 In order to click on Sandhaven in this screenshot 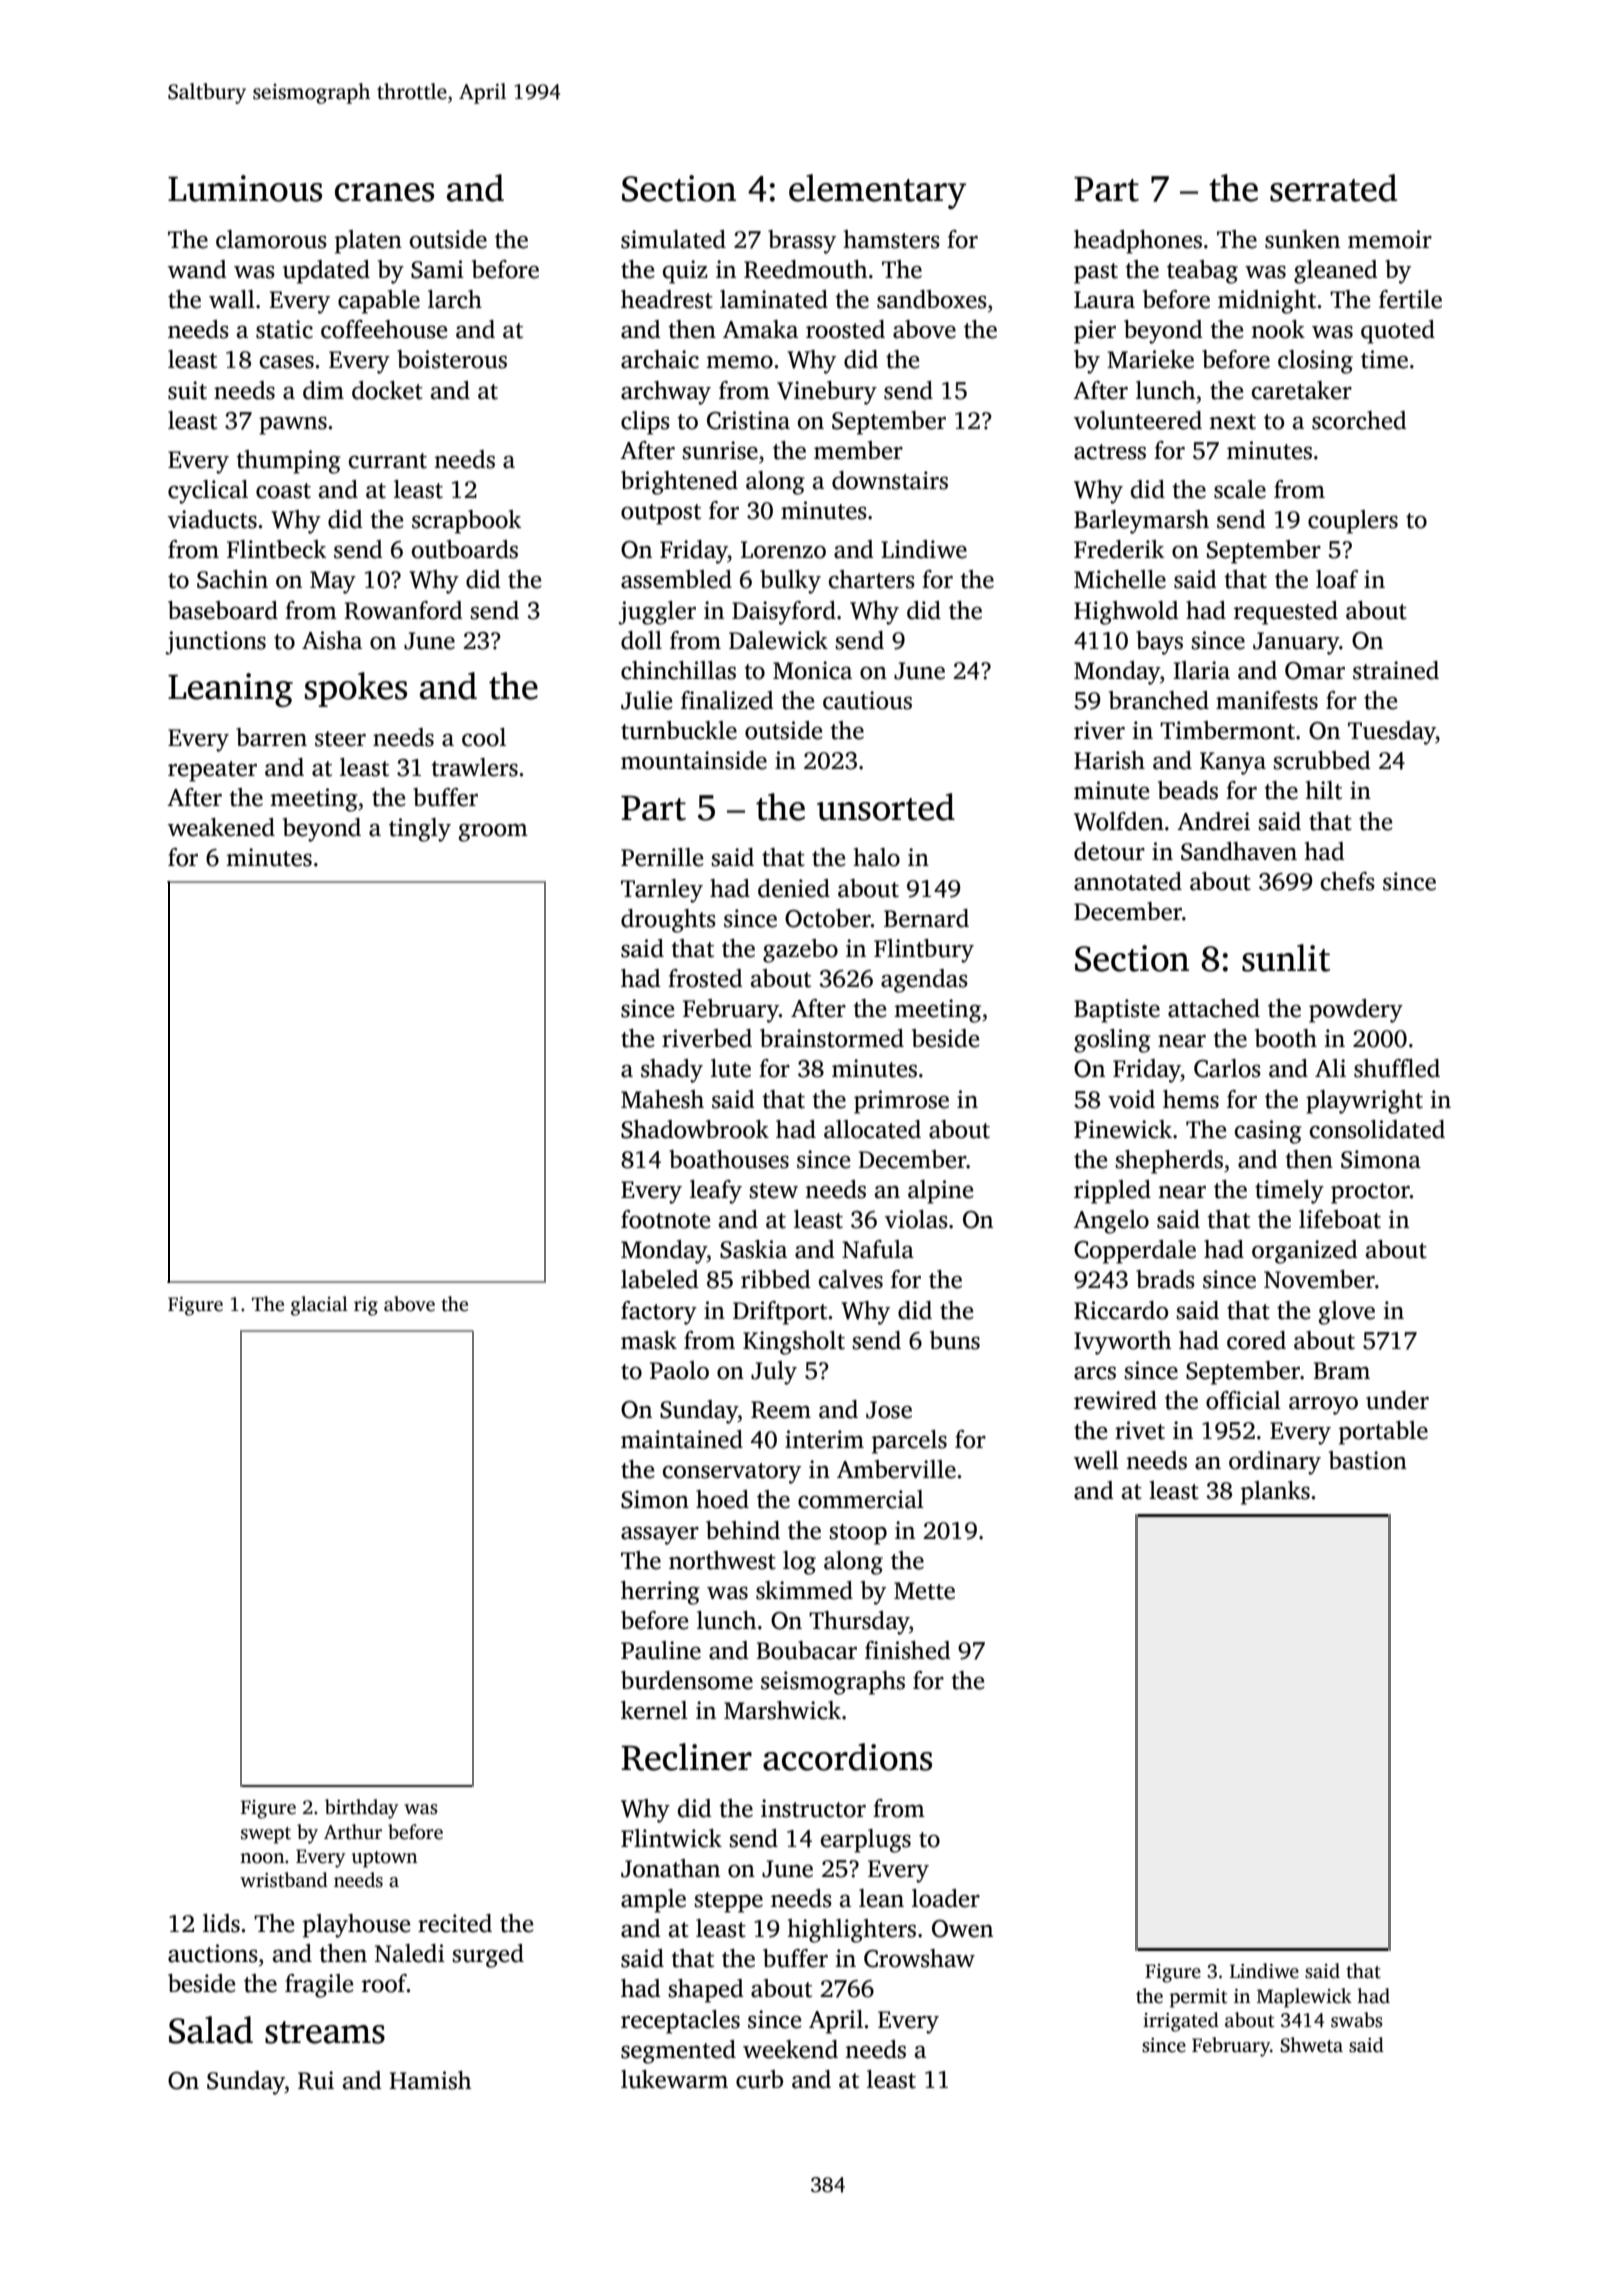, I will do `click(1239, 851)`.
